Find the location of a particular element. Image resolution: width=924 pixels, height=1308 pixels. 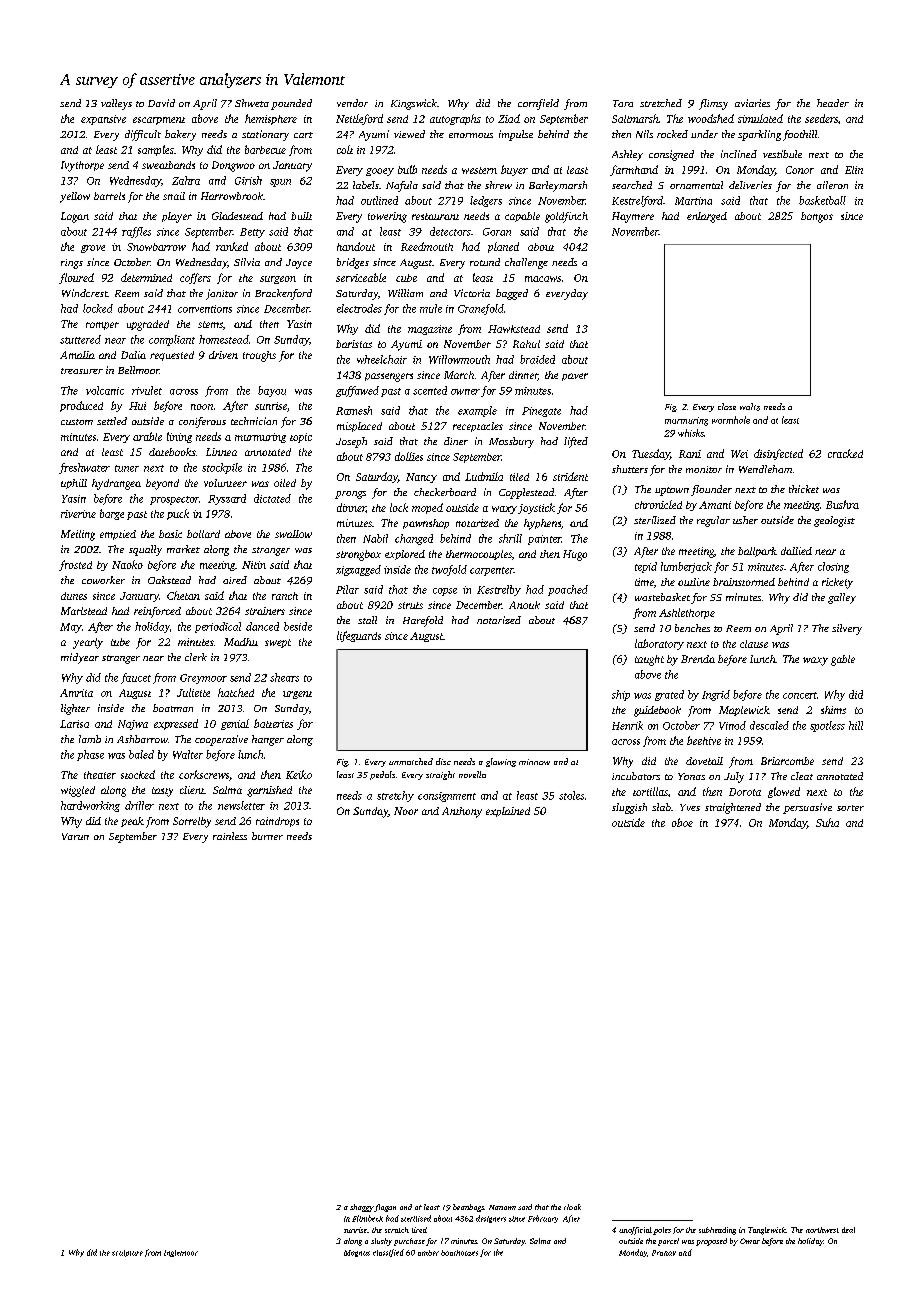

bayou is located at coordinates (272, 391).
